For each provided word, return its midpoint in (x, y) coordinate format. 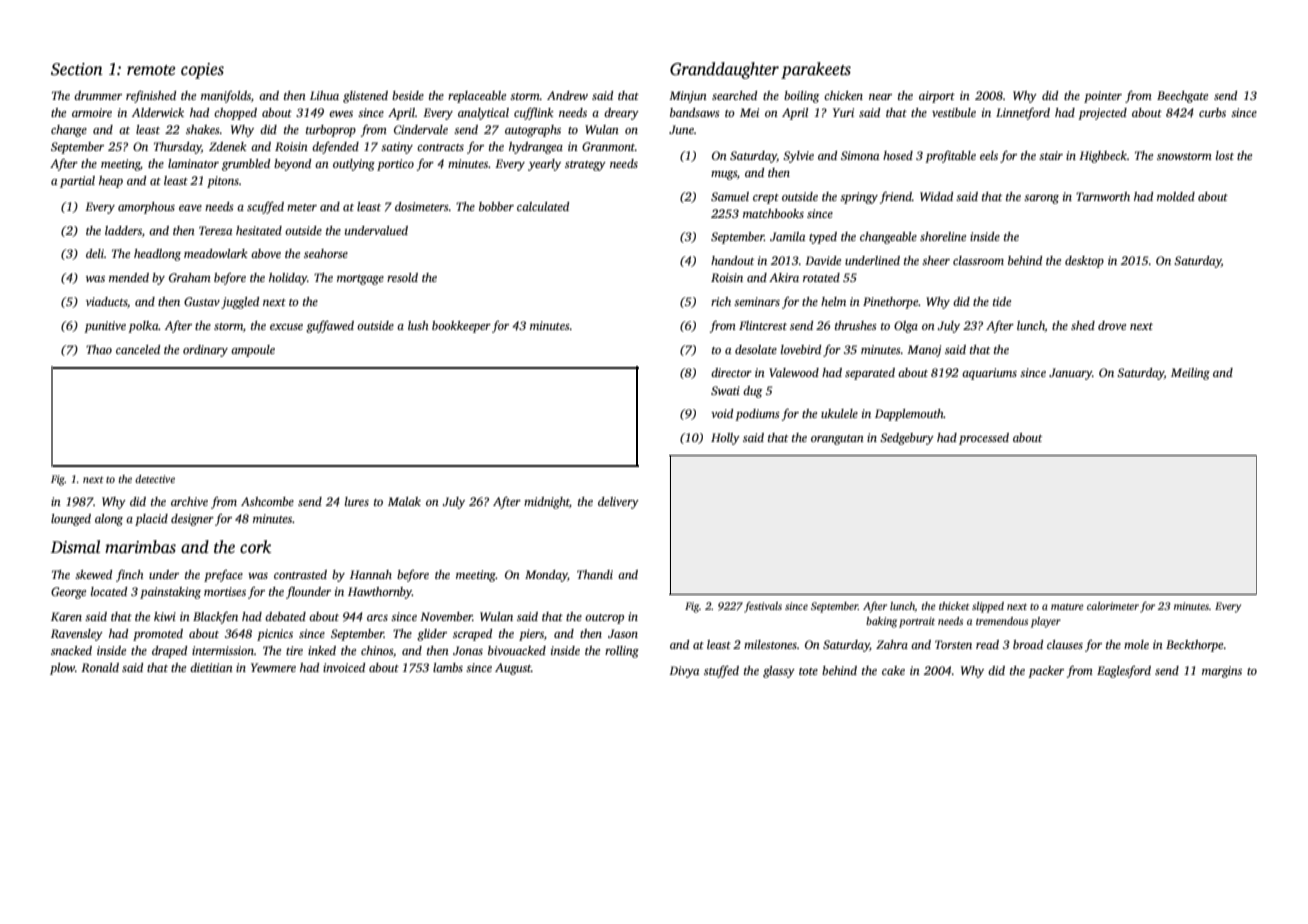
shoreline (943, 236)
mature (1067, 606)
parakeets (816, 70)
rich (721, 301)
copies (202, 71)
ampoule (253, 351)
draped (169, 652)
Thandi (595, 574)
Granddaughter (724, 70)
